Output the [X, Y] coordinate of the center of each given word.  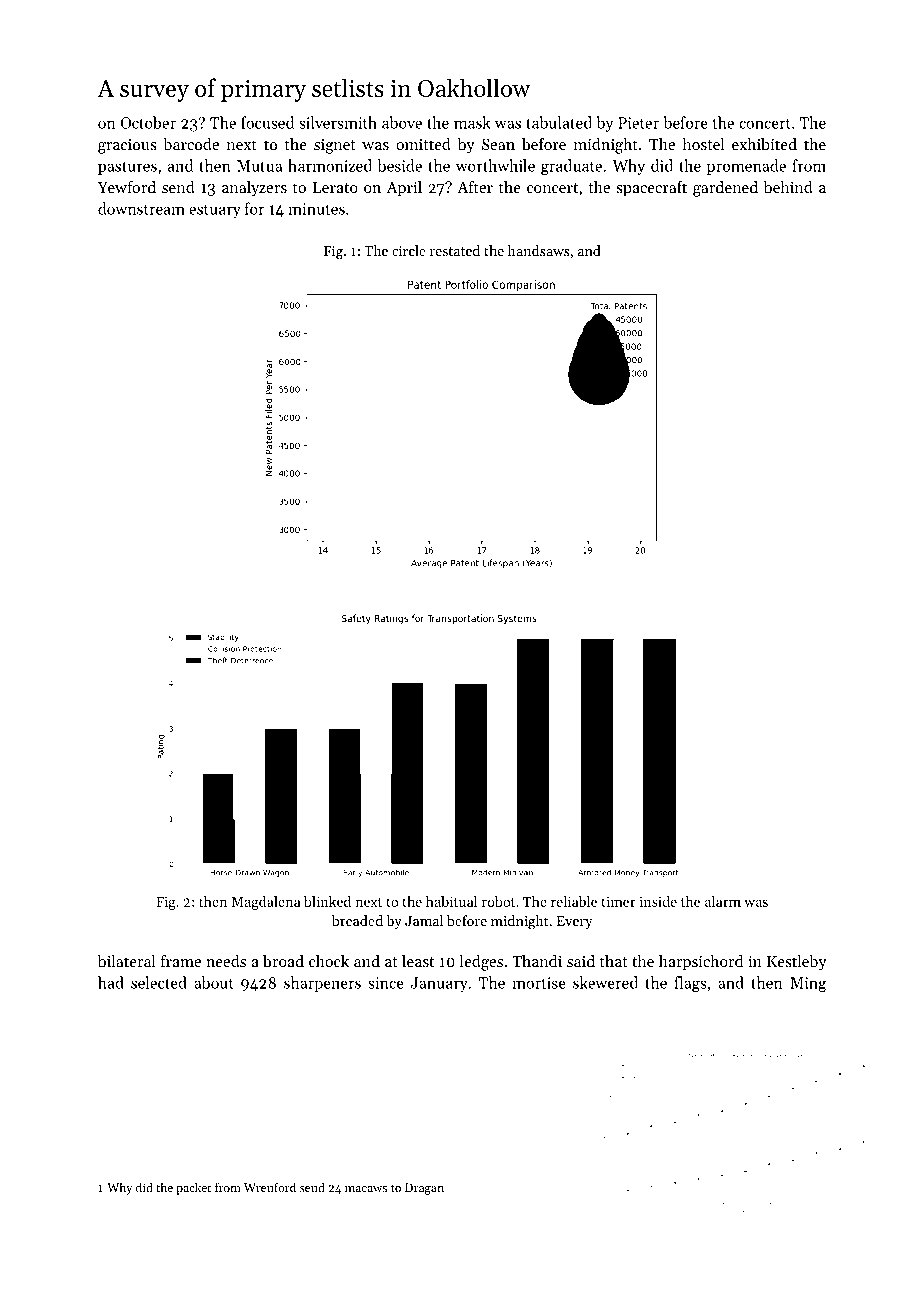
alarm [723, 901]
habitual [451, 901]
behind [788, 187]
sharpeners [322, 984]
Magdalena [265, 903]
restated [455, 250]
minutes [316, 209]
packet [193, 1188]
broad [283, 961]
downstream [141, 208]
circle [409, 250]
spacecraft [651, 189]
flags [691, 984]
